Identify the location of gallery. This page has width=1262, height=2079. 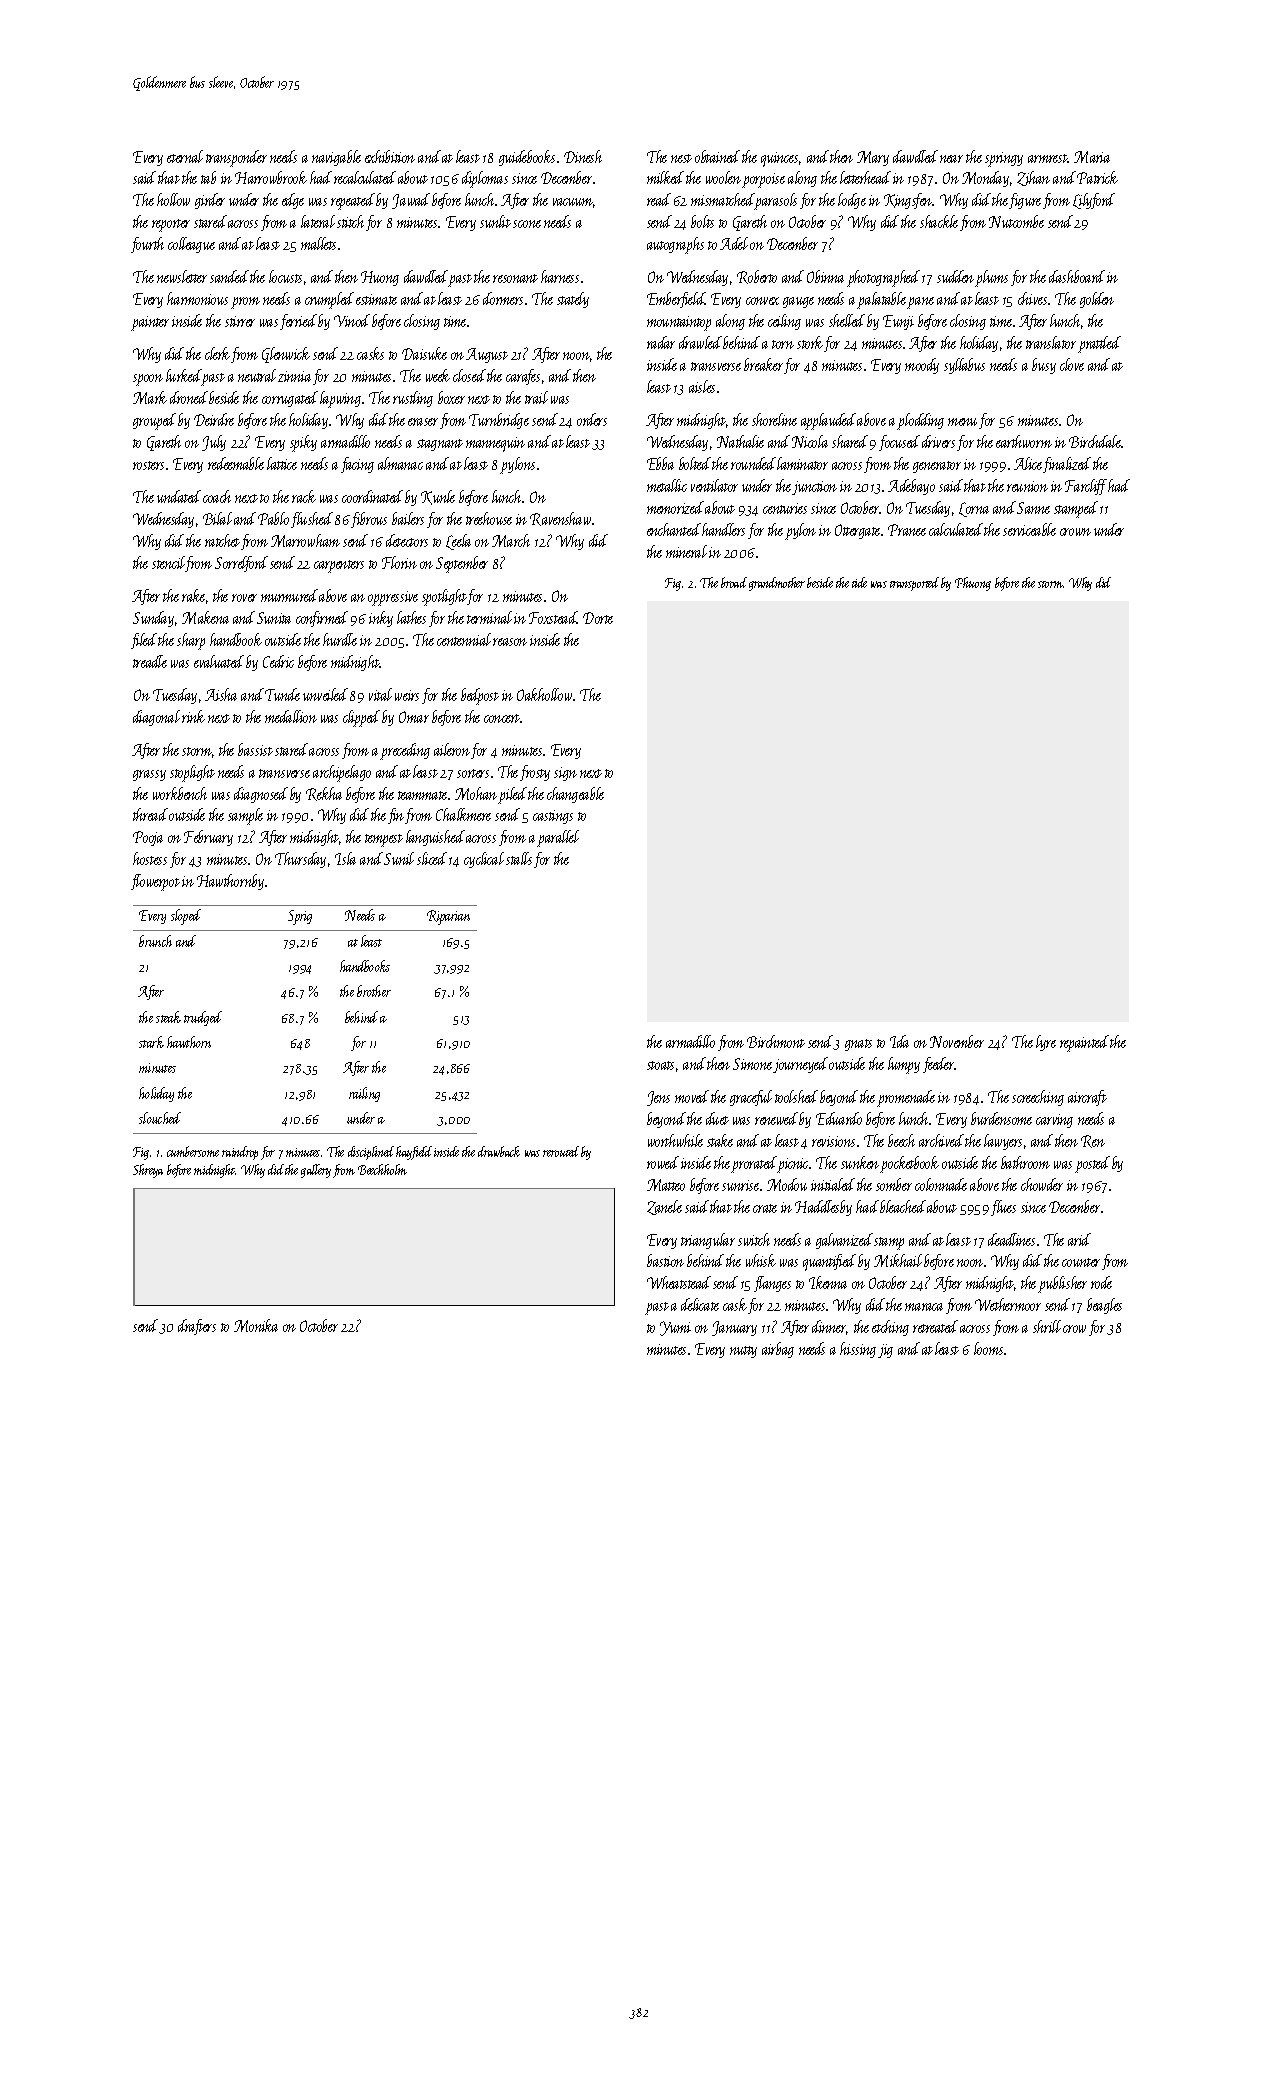
(316, 1171).
